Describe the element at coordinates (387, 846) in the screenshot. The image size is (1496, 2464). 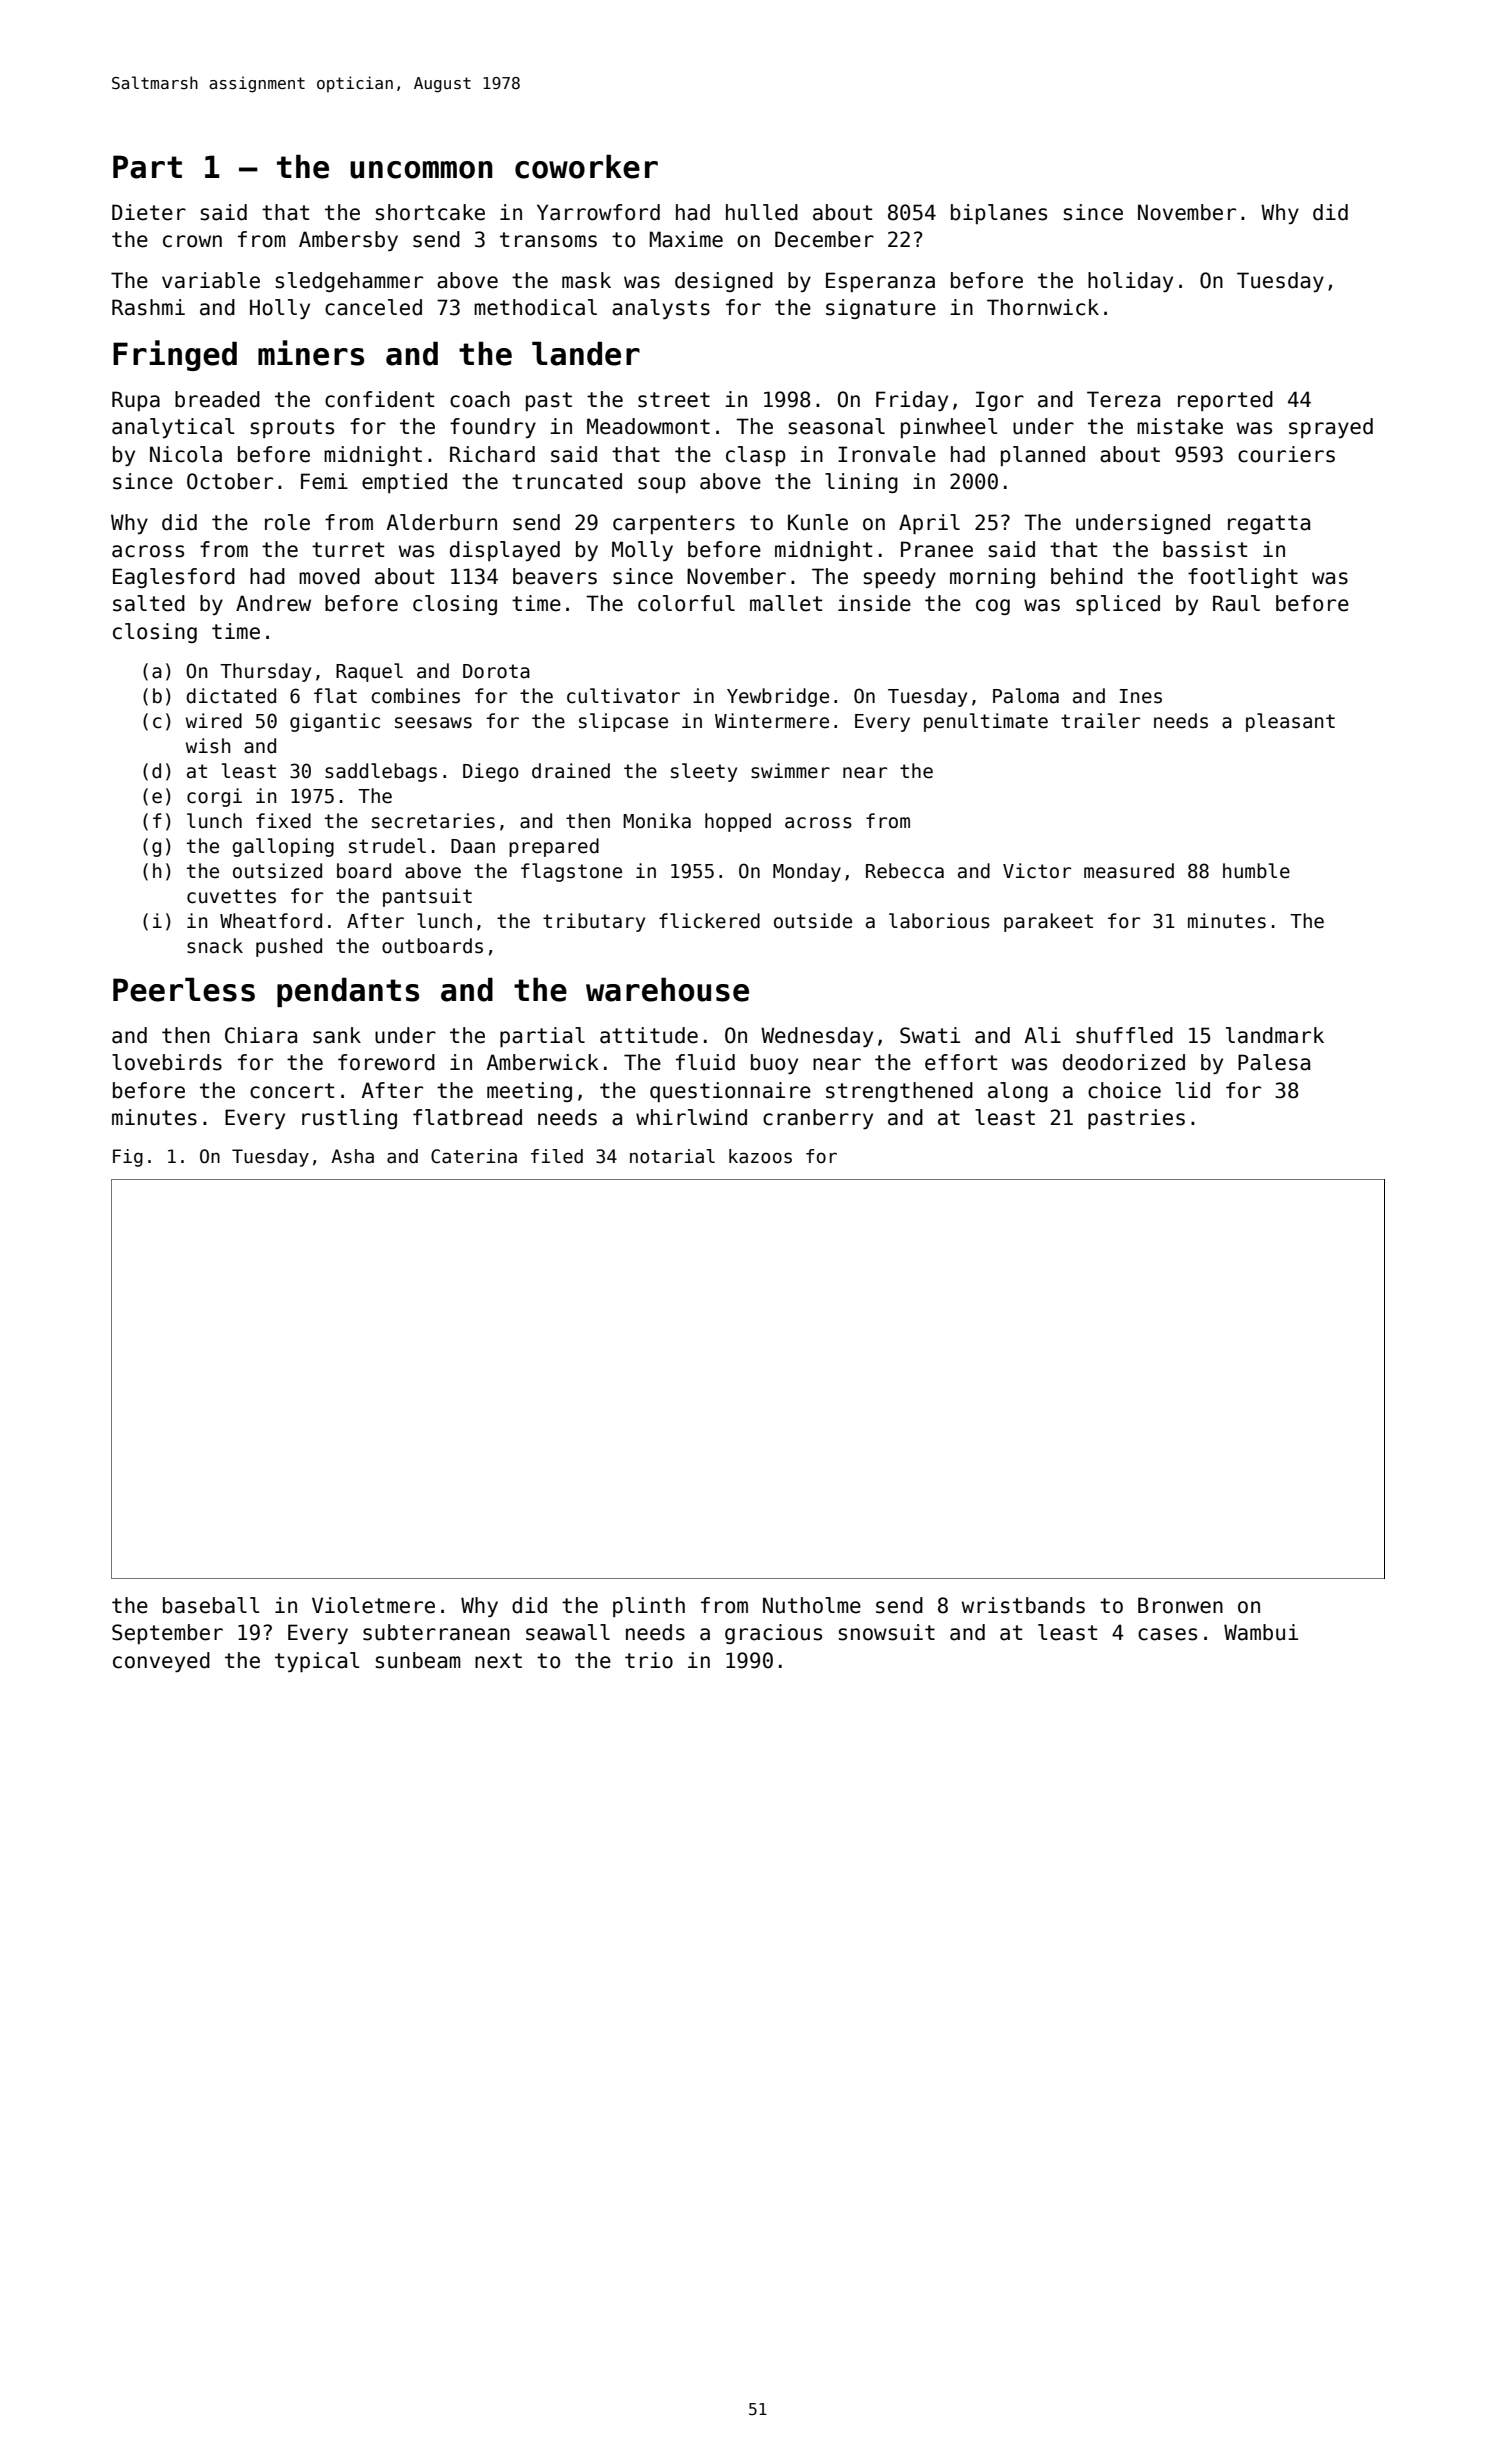
I see `strudel` at that location.
